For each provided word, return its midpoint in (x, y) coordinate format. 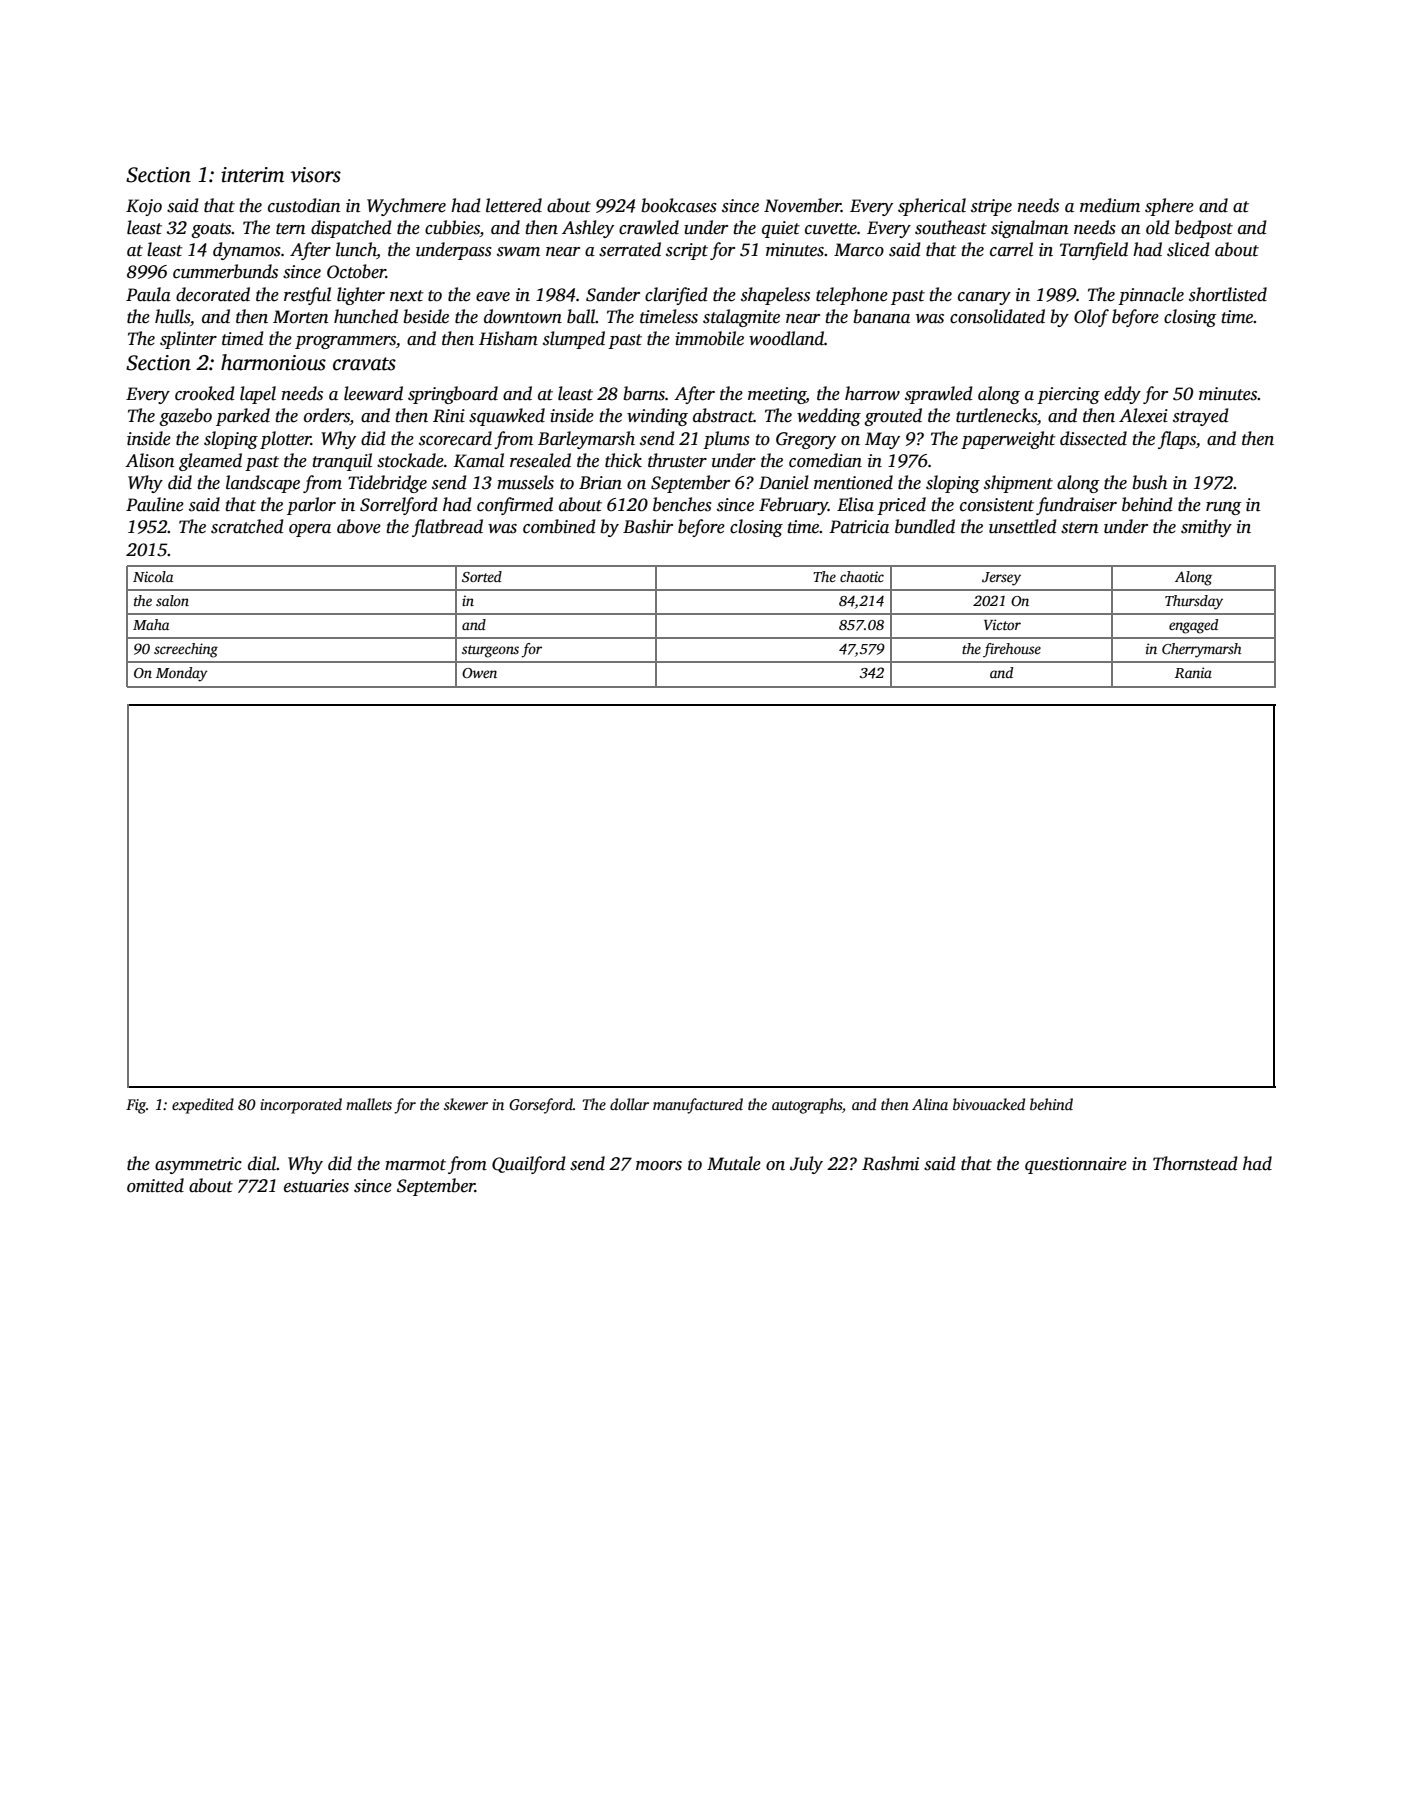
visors (316, 175)
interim (252, 175)
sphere (1169, 207)
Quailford (529, 1165)
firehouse (1012, 650)
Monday (182, 674)
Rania (1193, 672)
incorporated (301, 1106)
